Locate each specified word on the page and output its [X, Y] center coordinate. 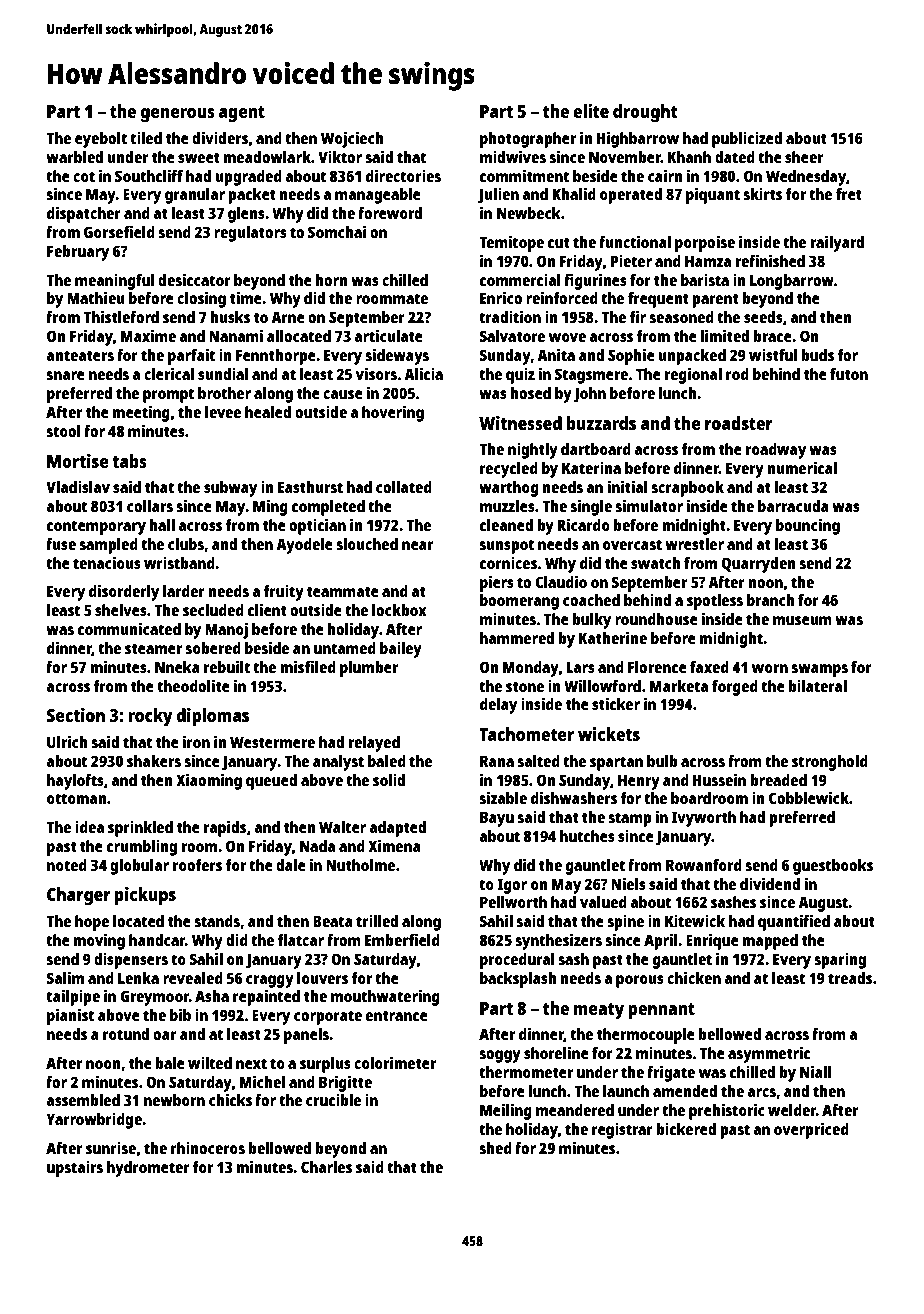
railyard [837, 243]
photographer [528, 140]
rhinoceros [208, 1148]
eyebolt [101, 140]
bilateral [818, 686]
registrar [622, 1131]
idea [89, 827]
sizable [503, 797]
